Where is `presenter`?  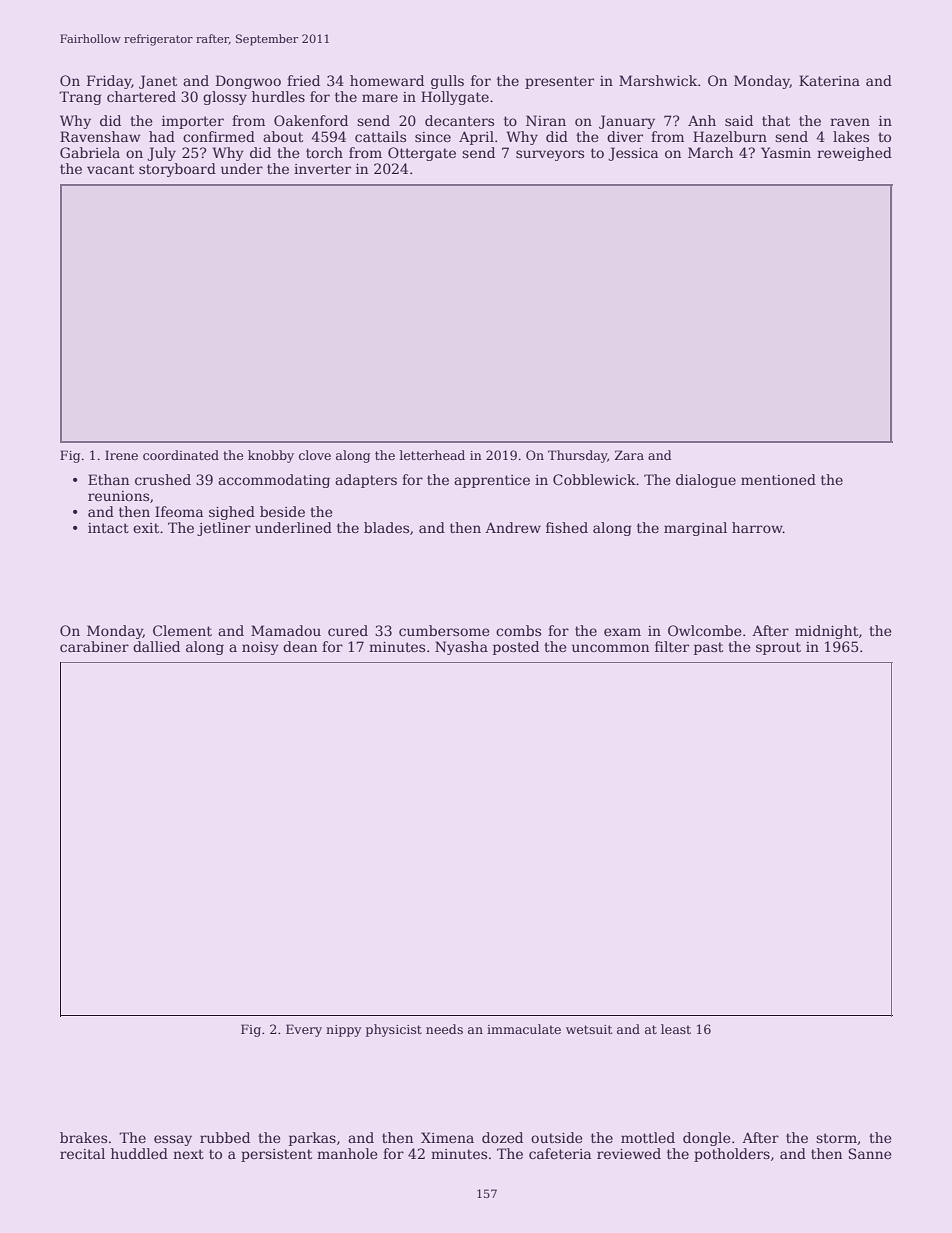 presenter is located at coordinates (559, 82).
